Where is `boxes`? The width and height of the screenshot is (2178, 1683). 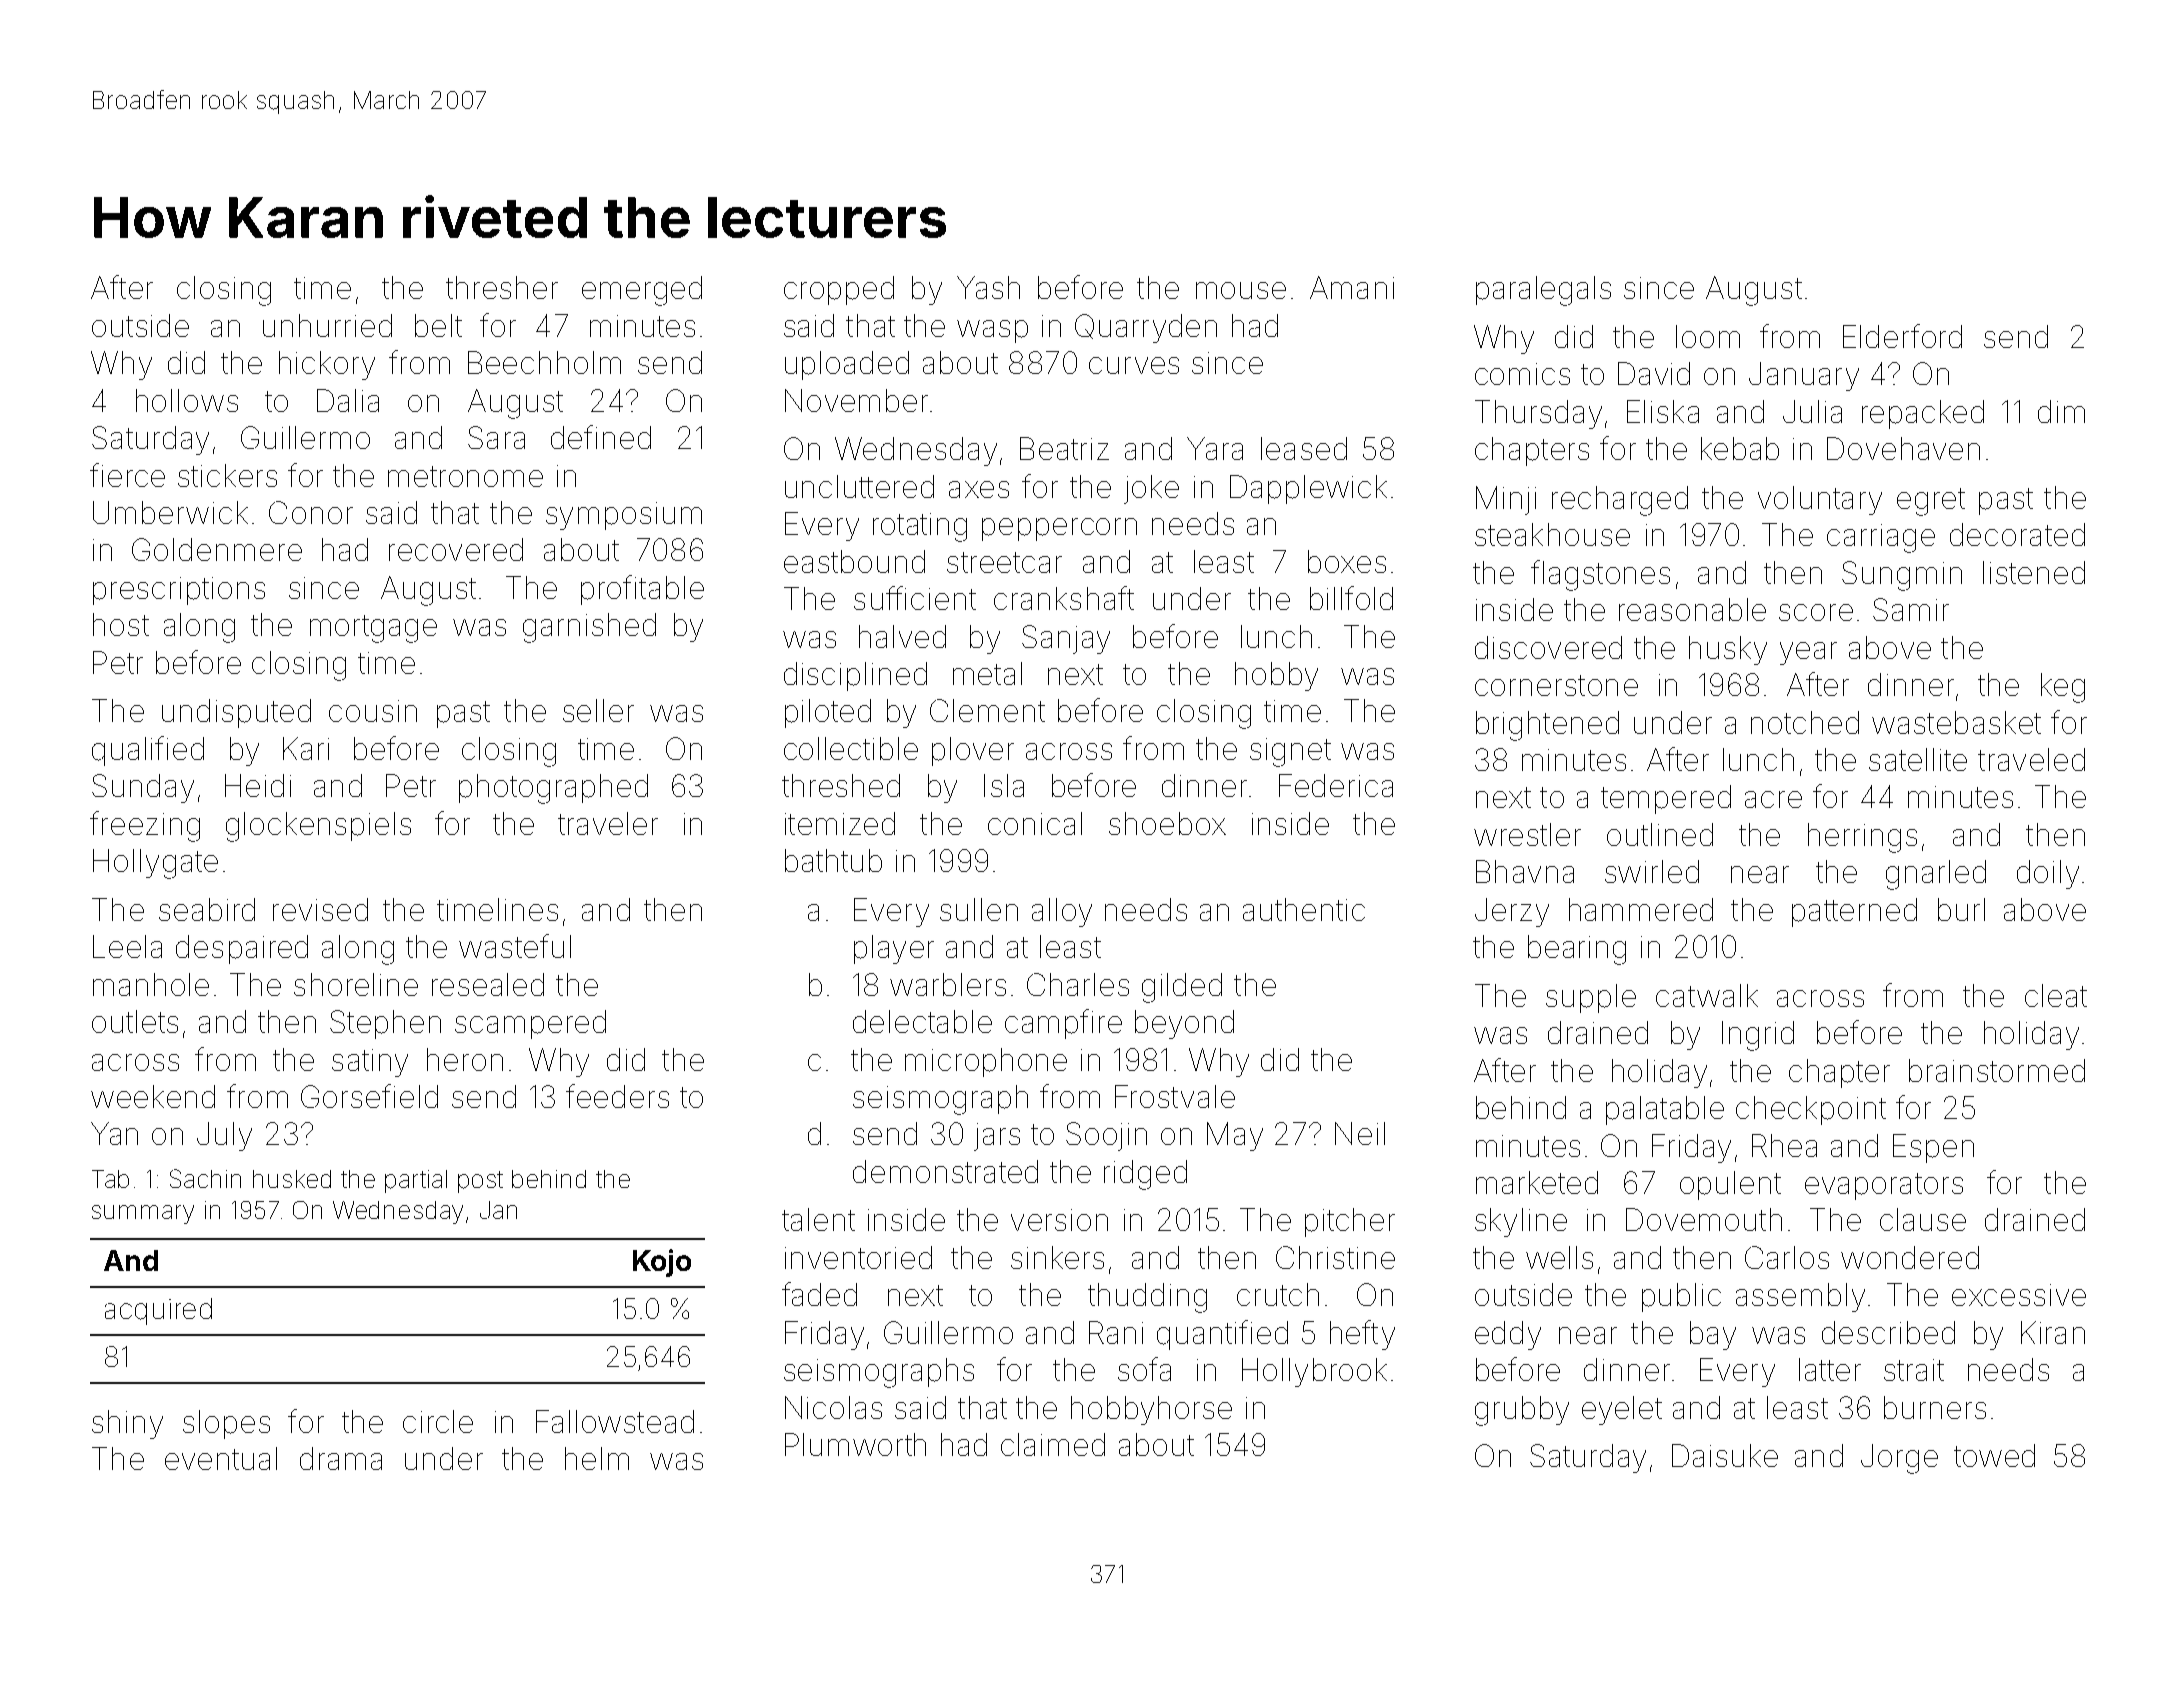
boxes is located at coordinates (1347, 561).
